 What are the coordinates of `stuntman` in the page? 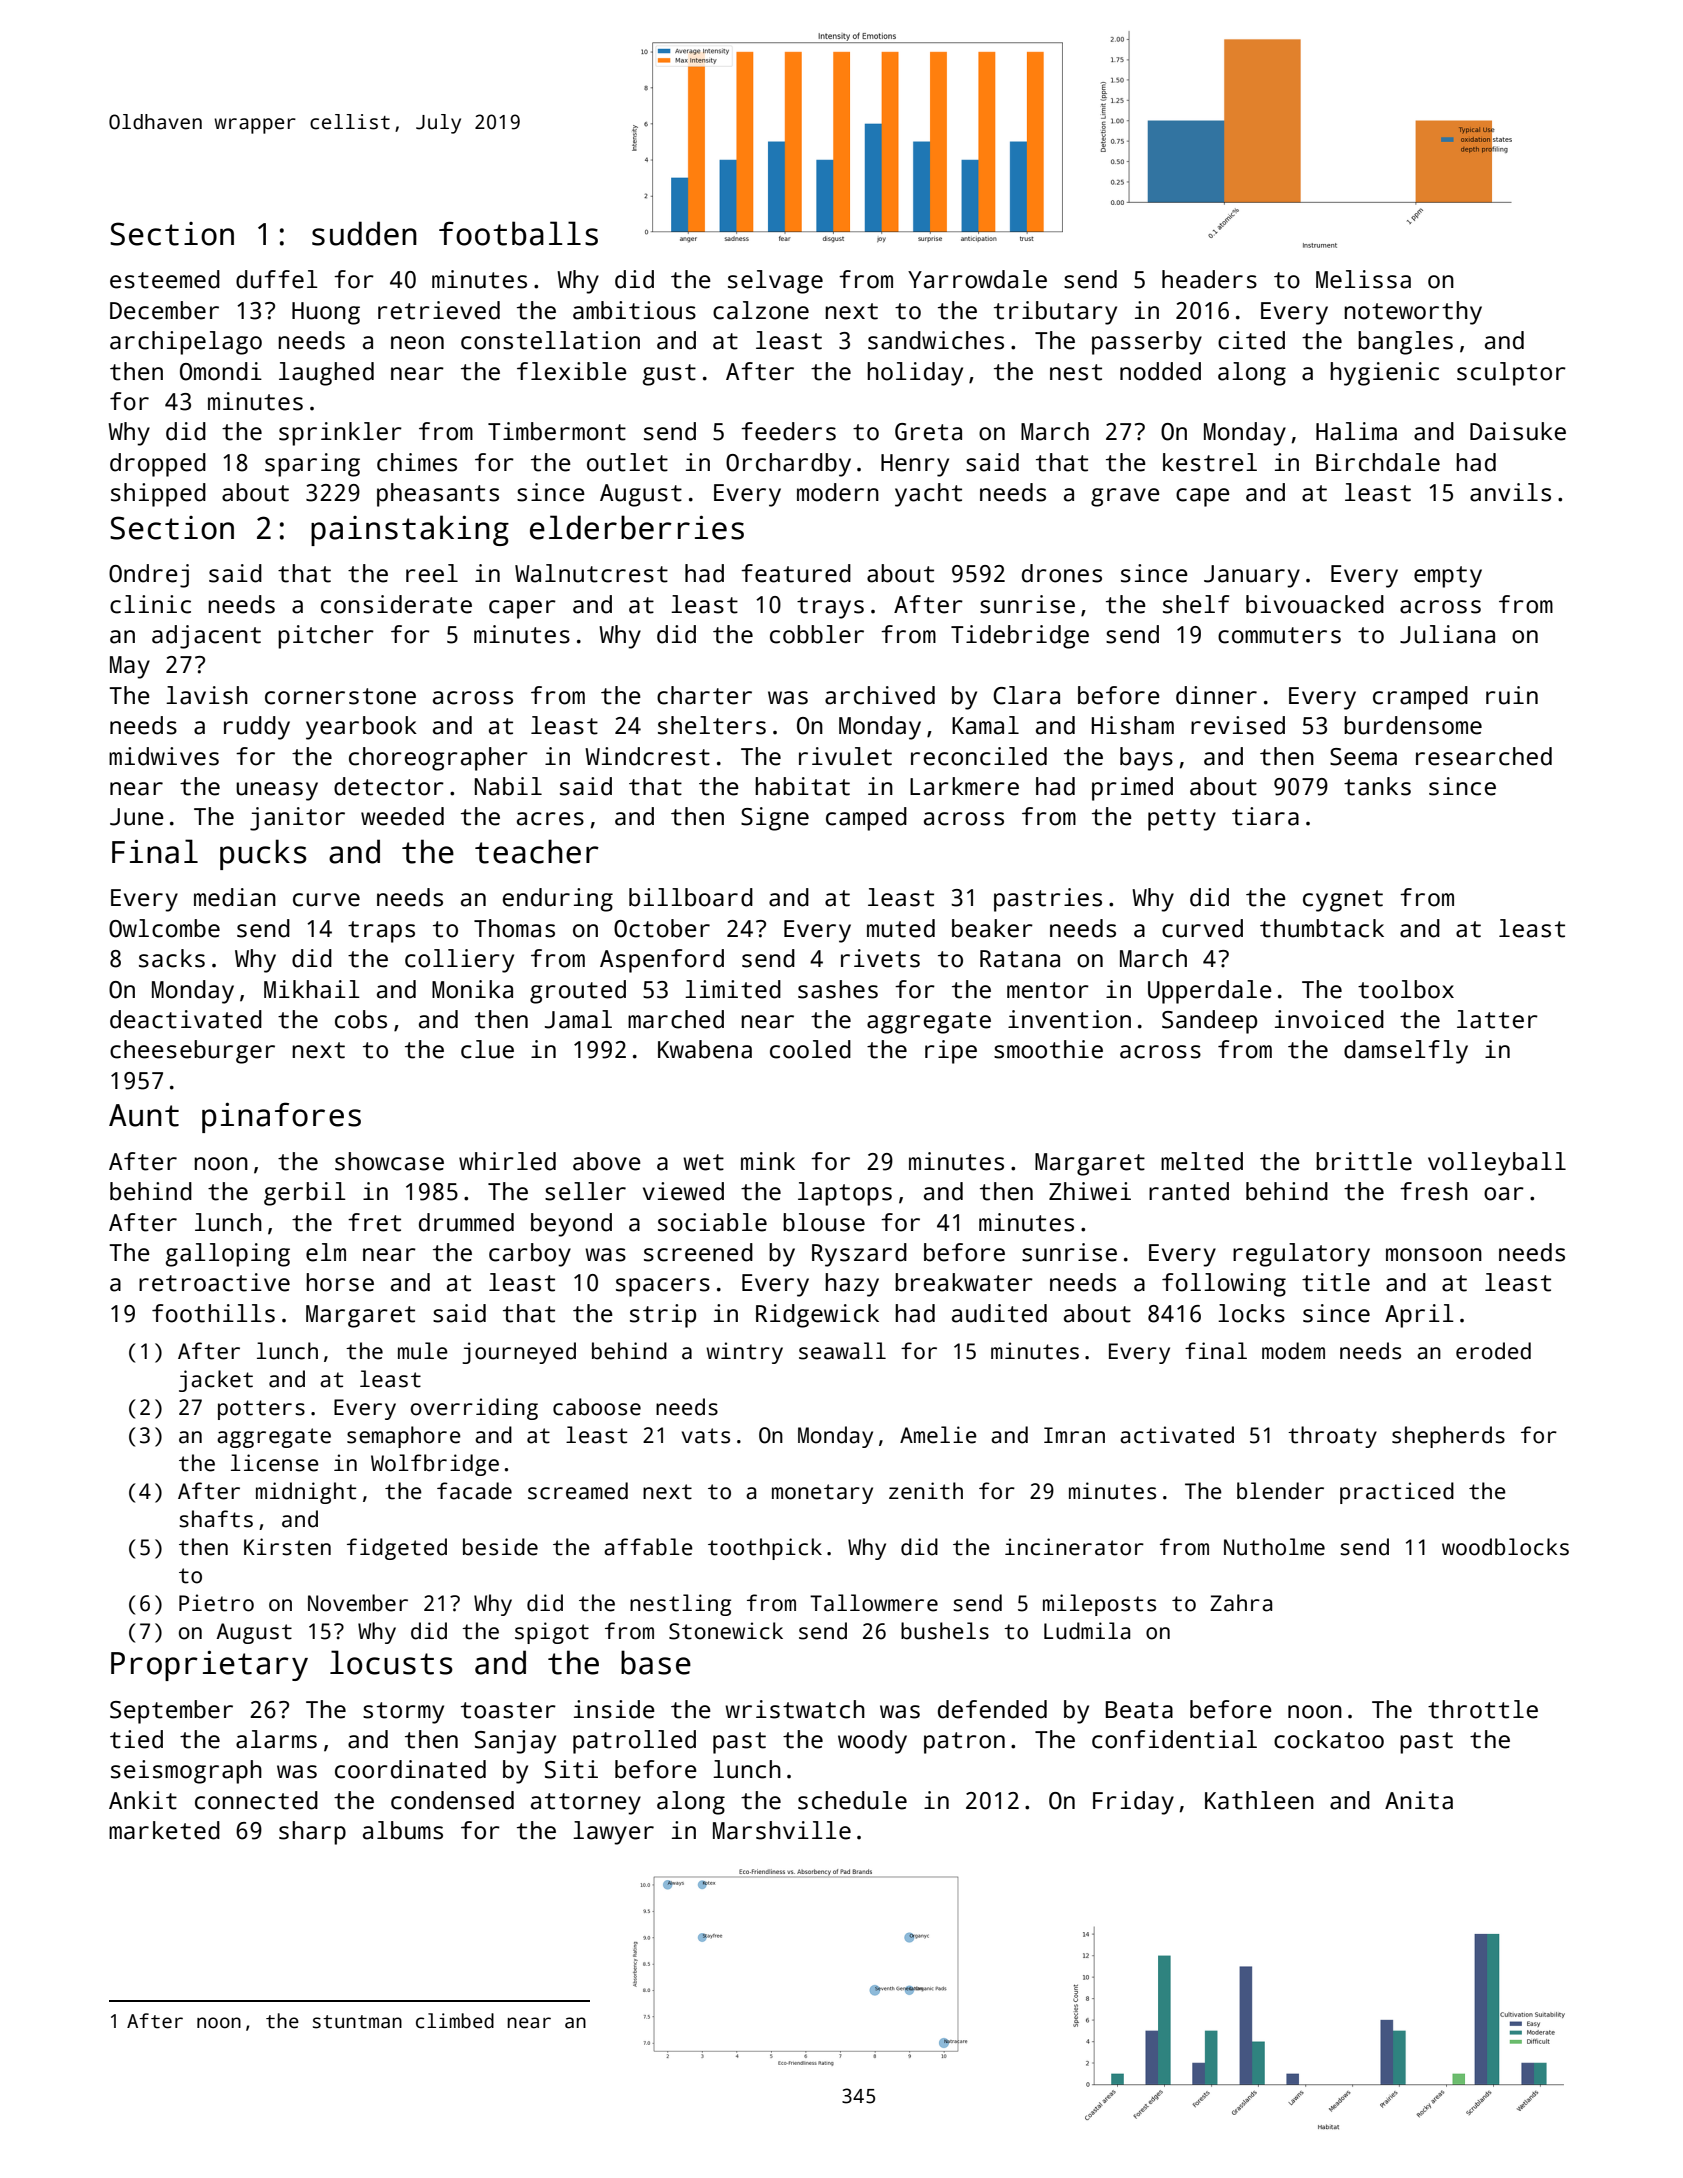 It's located at (357, 2022).
